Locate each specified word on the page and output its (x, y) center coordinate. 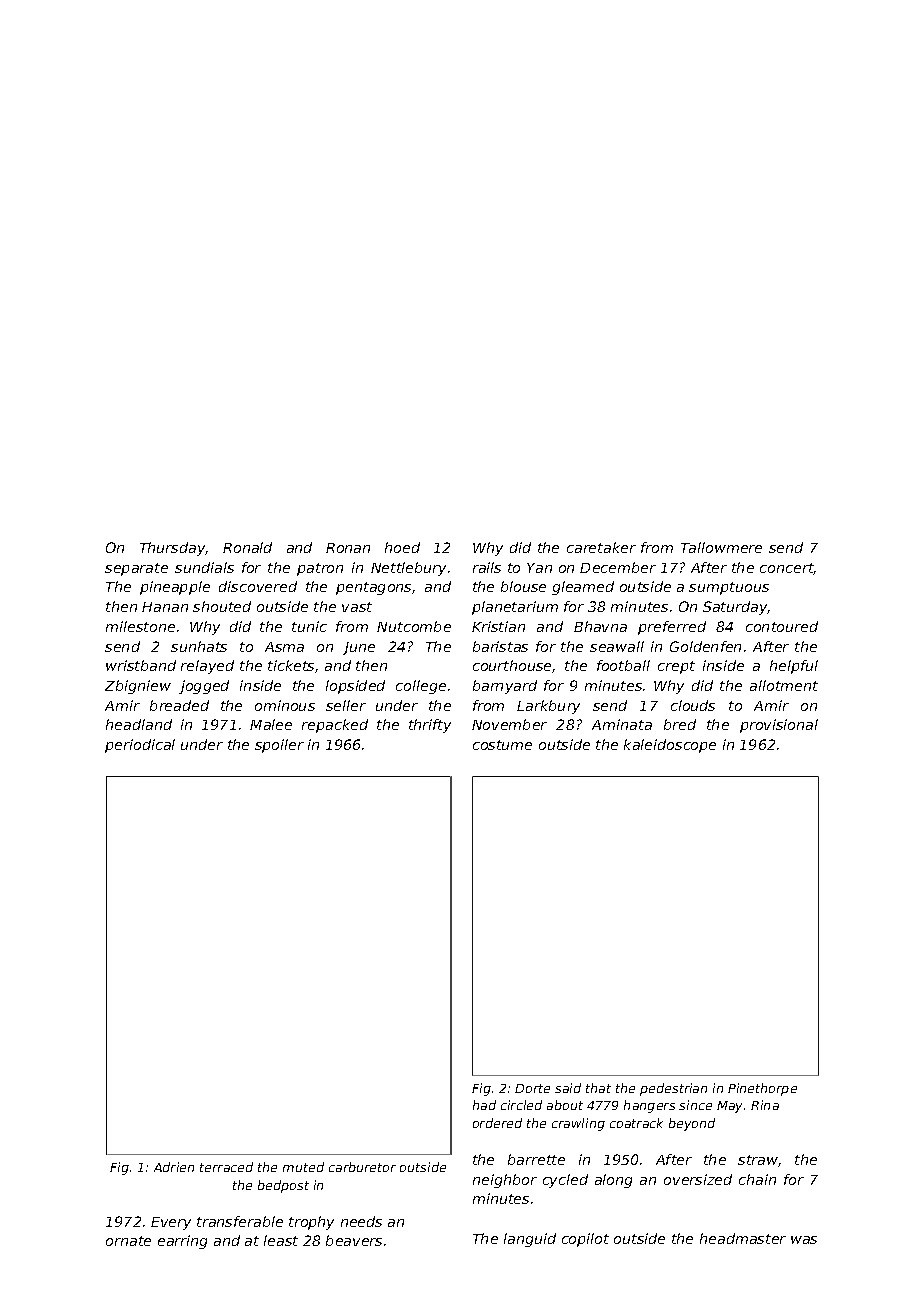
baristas (500, 646)
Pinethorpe (762, 1089)
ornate (128, 1241)
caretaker (601, 547)
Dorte (532, 1088)
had (484, 1105)
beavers (354, 1240)
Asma (284, 647)
